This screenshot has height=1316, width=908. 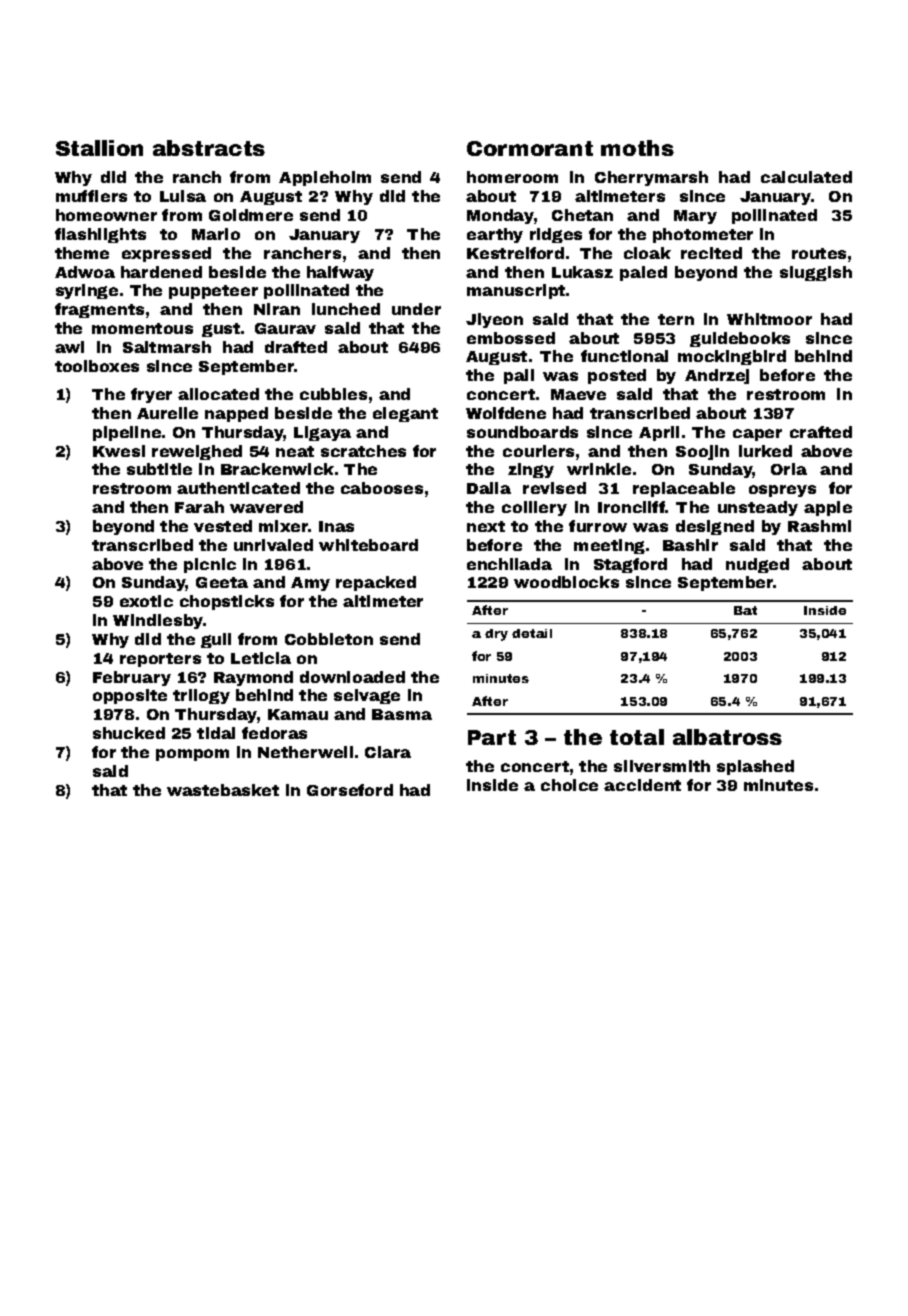 What do you see at coordinates (489, 488) in the screenshot?
I see `Dalia` at bounding box center [489, 488].
